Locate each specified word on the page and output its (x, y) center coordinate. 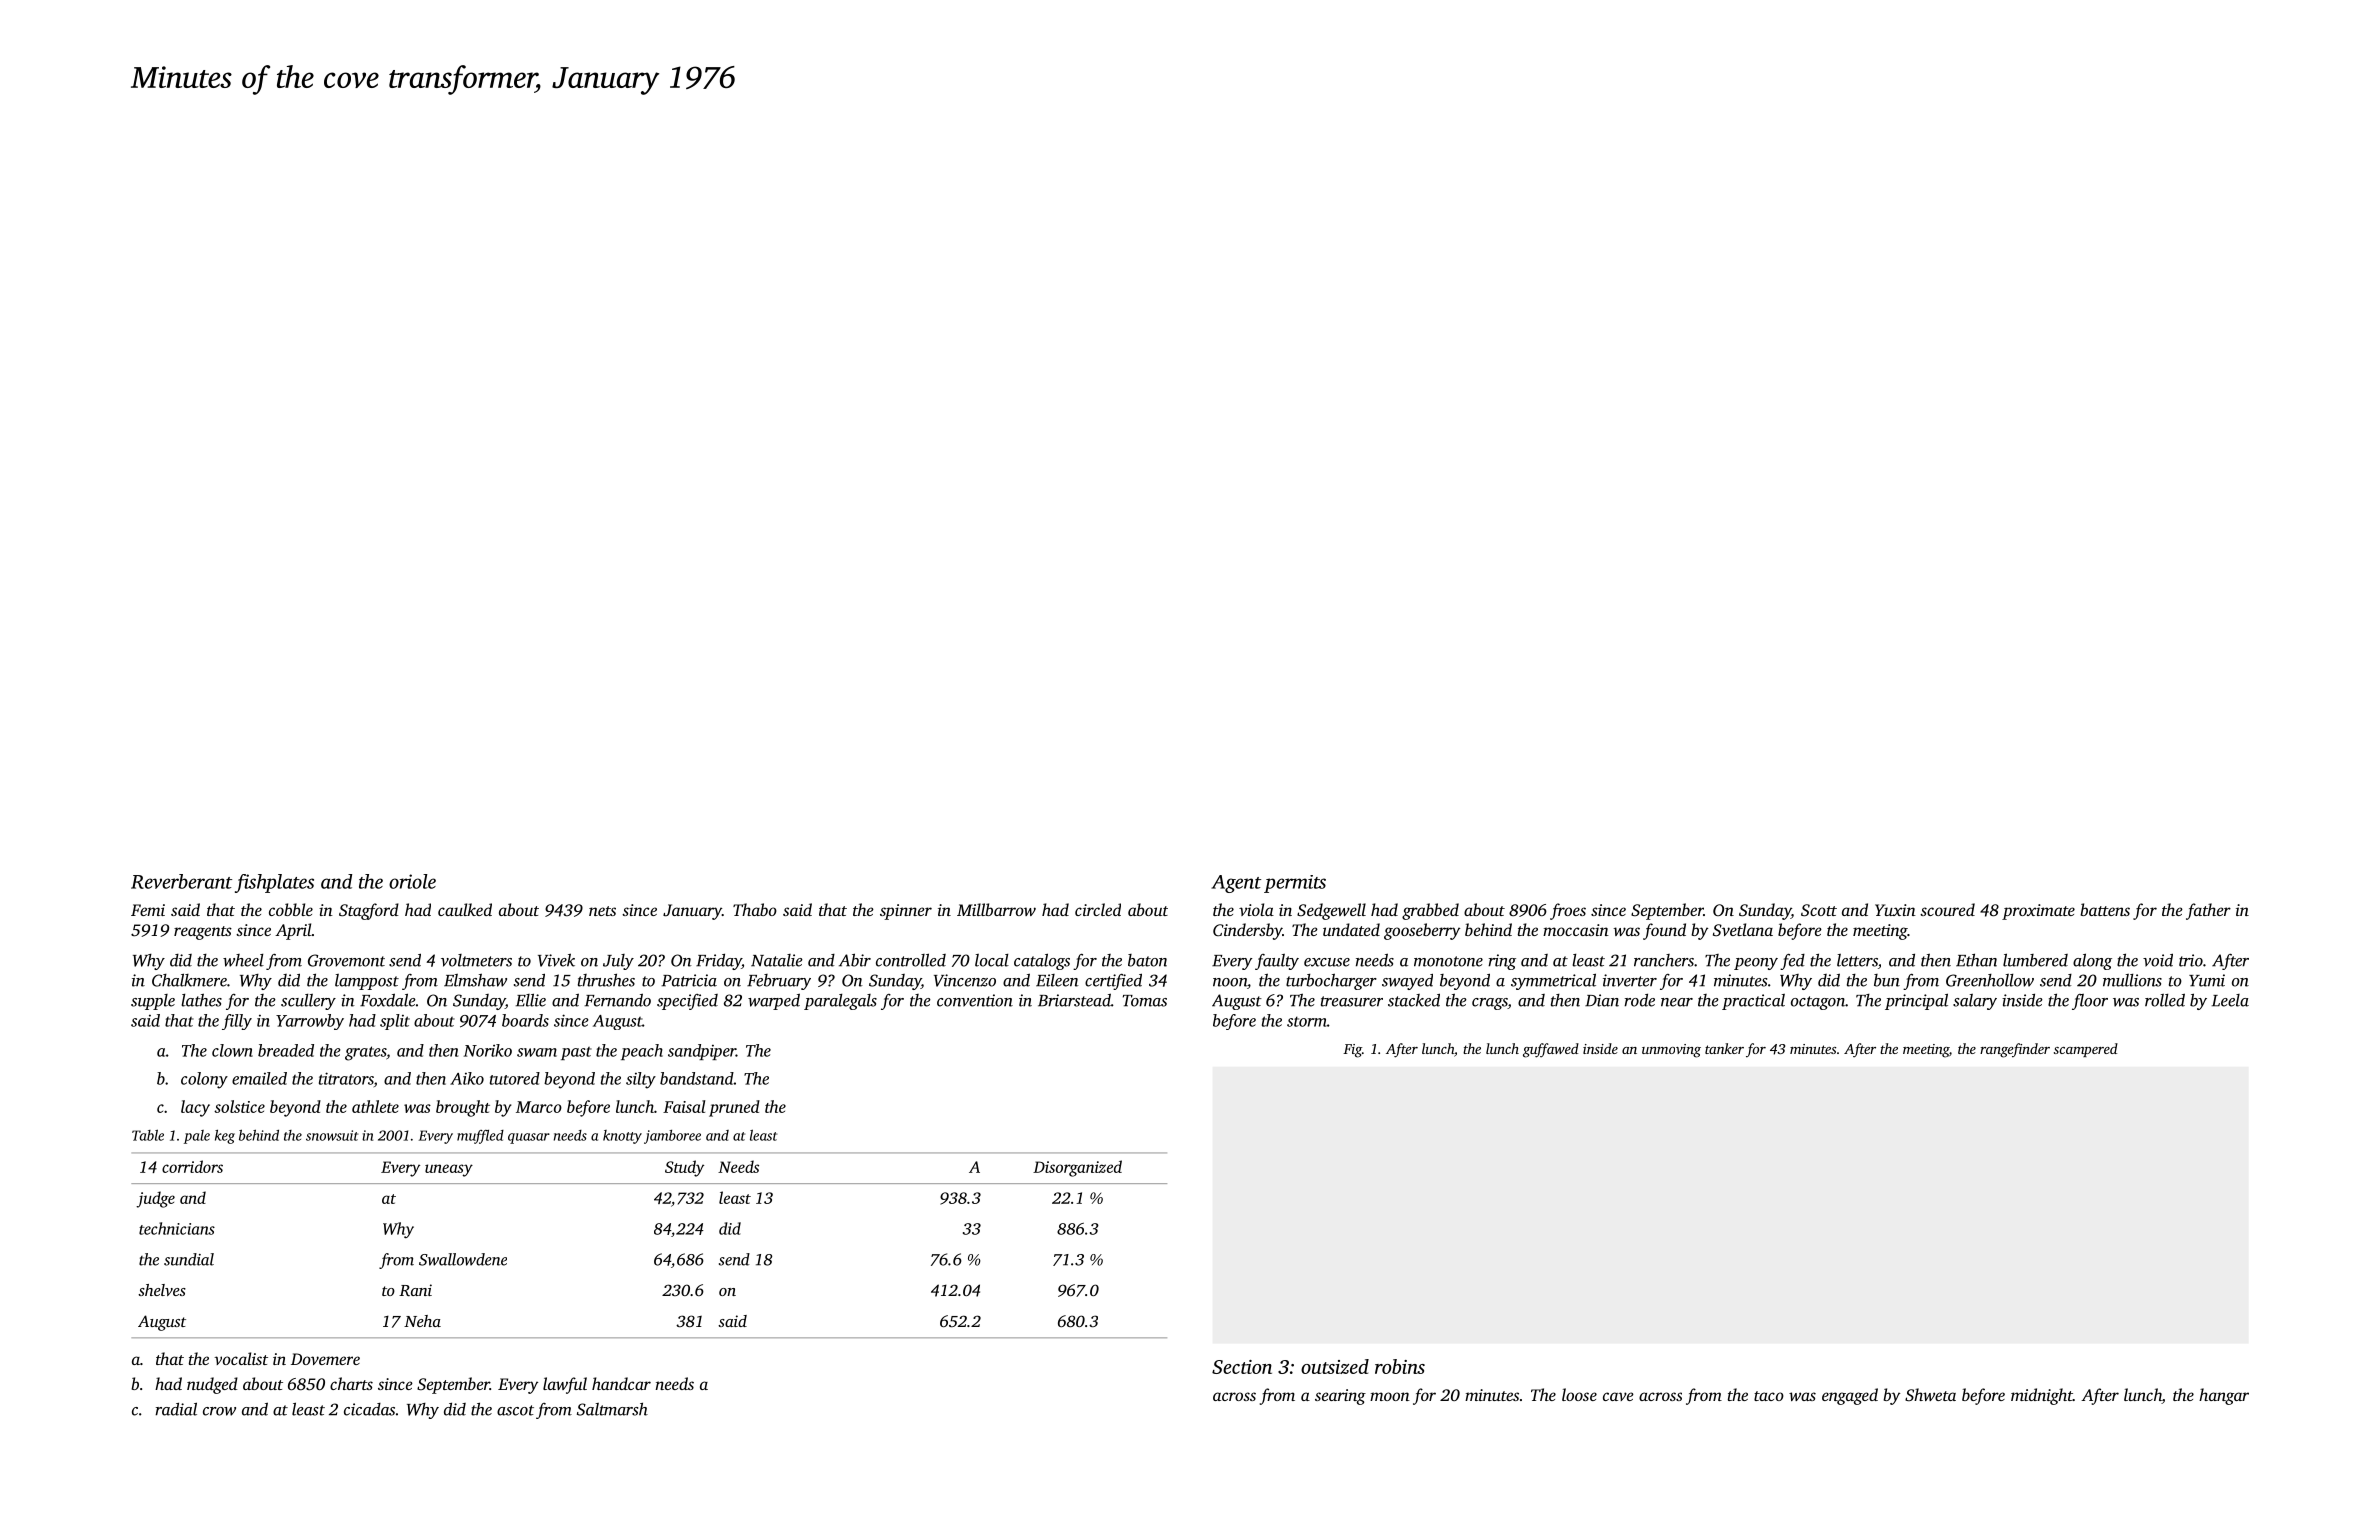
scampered (2086, 1050)
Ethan (1976, 960)
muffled (480, 1137)
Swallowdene (463, 1259)
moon (1390, 1396)
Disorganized (1077, 1168)
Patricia (689, 980)
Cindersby (1247, 931)
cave (1618, 1396)
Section (1242, 1367)
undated (1351, 929)
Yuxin (1895, 910)
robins (1400, 1366)
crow (219, 1411)
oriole (412, 881)
